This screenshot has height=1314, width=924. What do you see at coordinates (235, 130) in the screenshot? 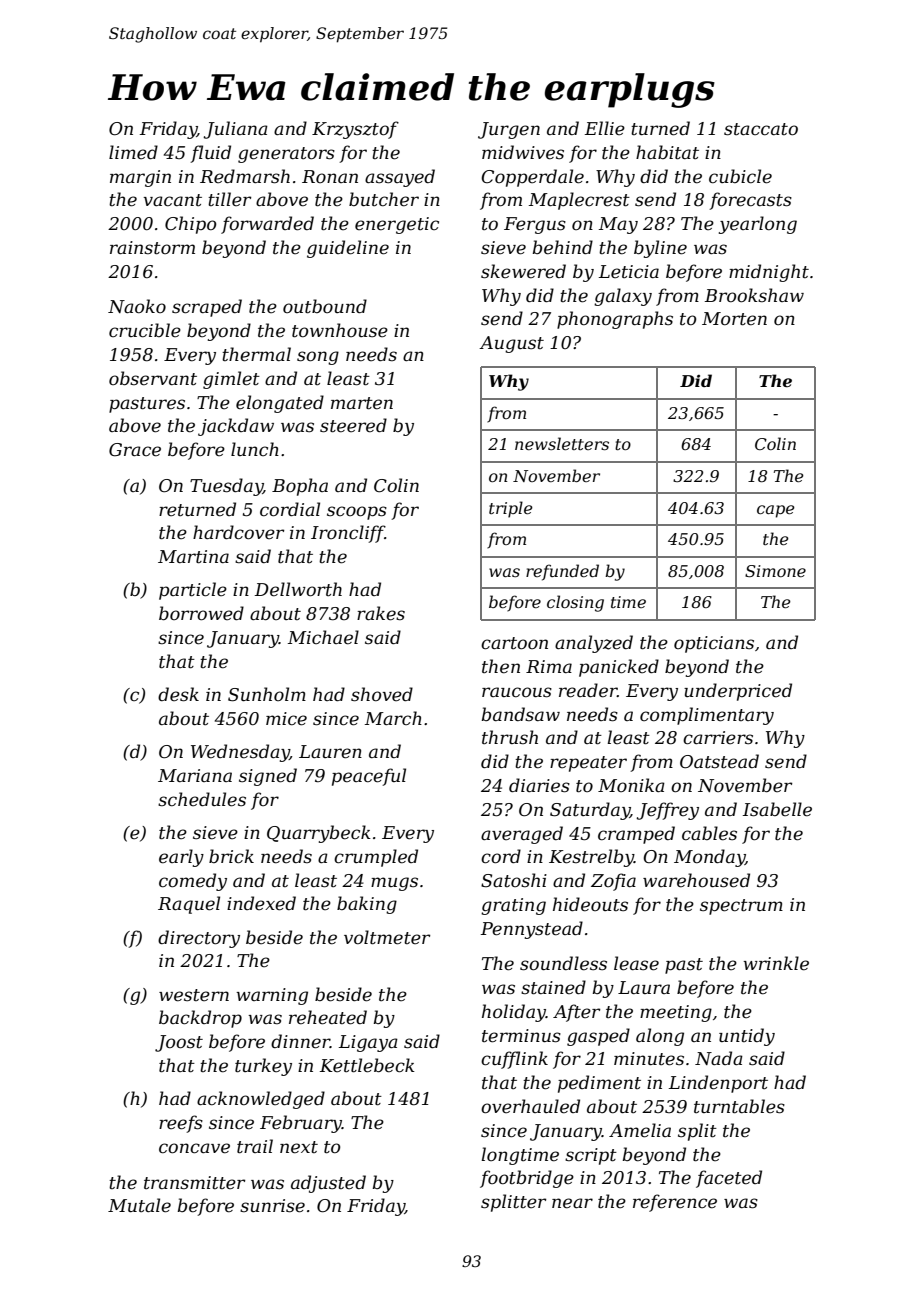
I see `Juliana` at bounding box center [235, 130].
